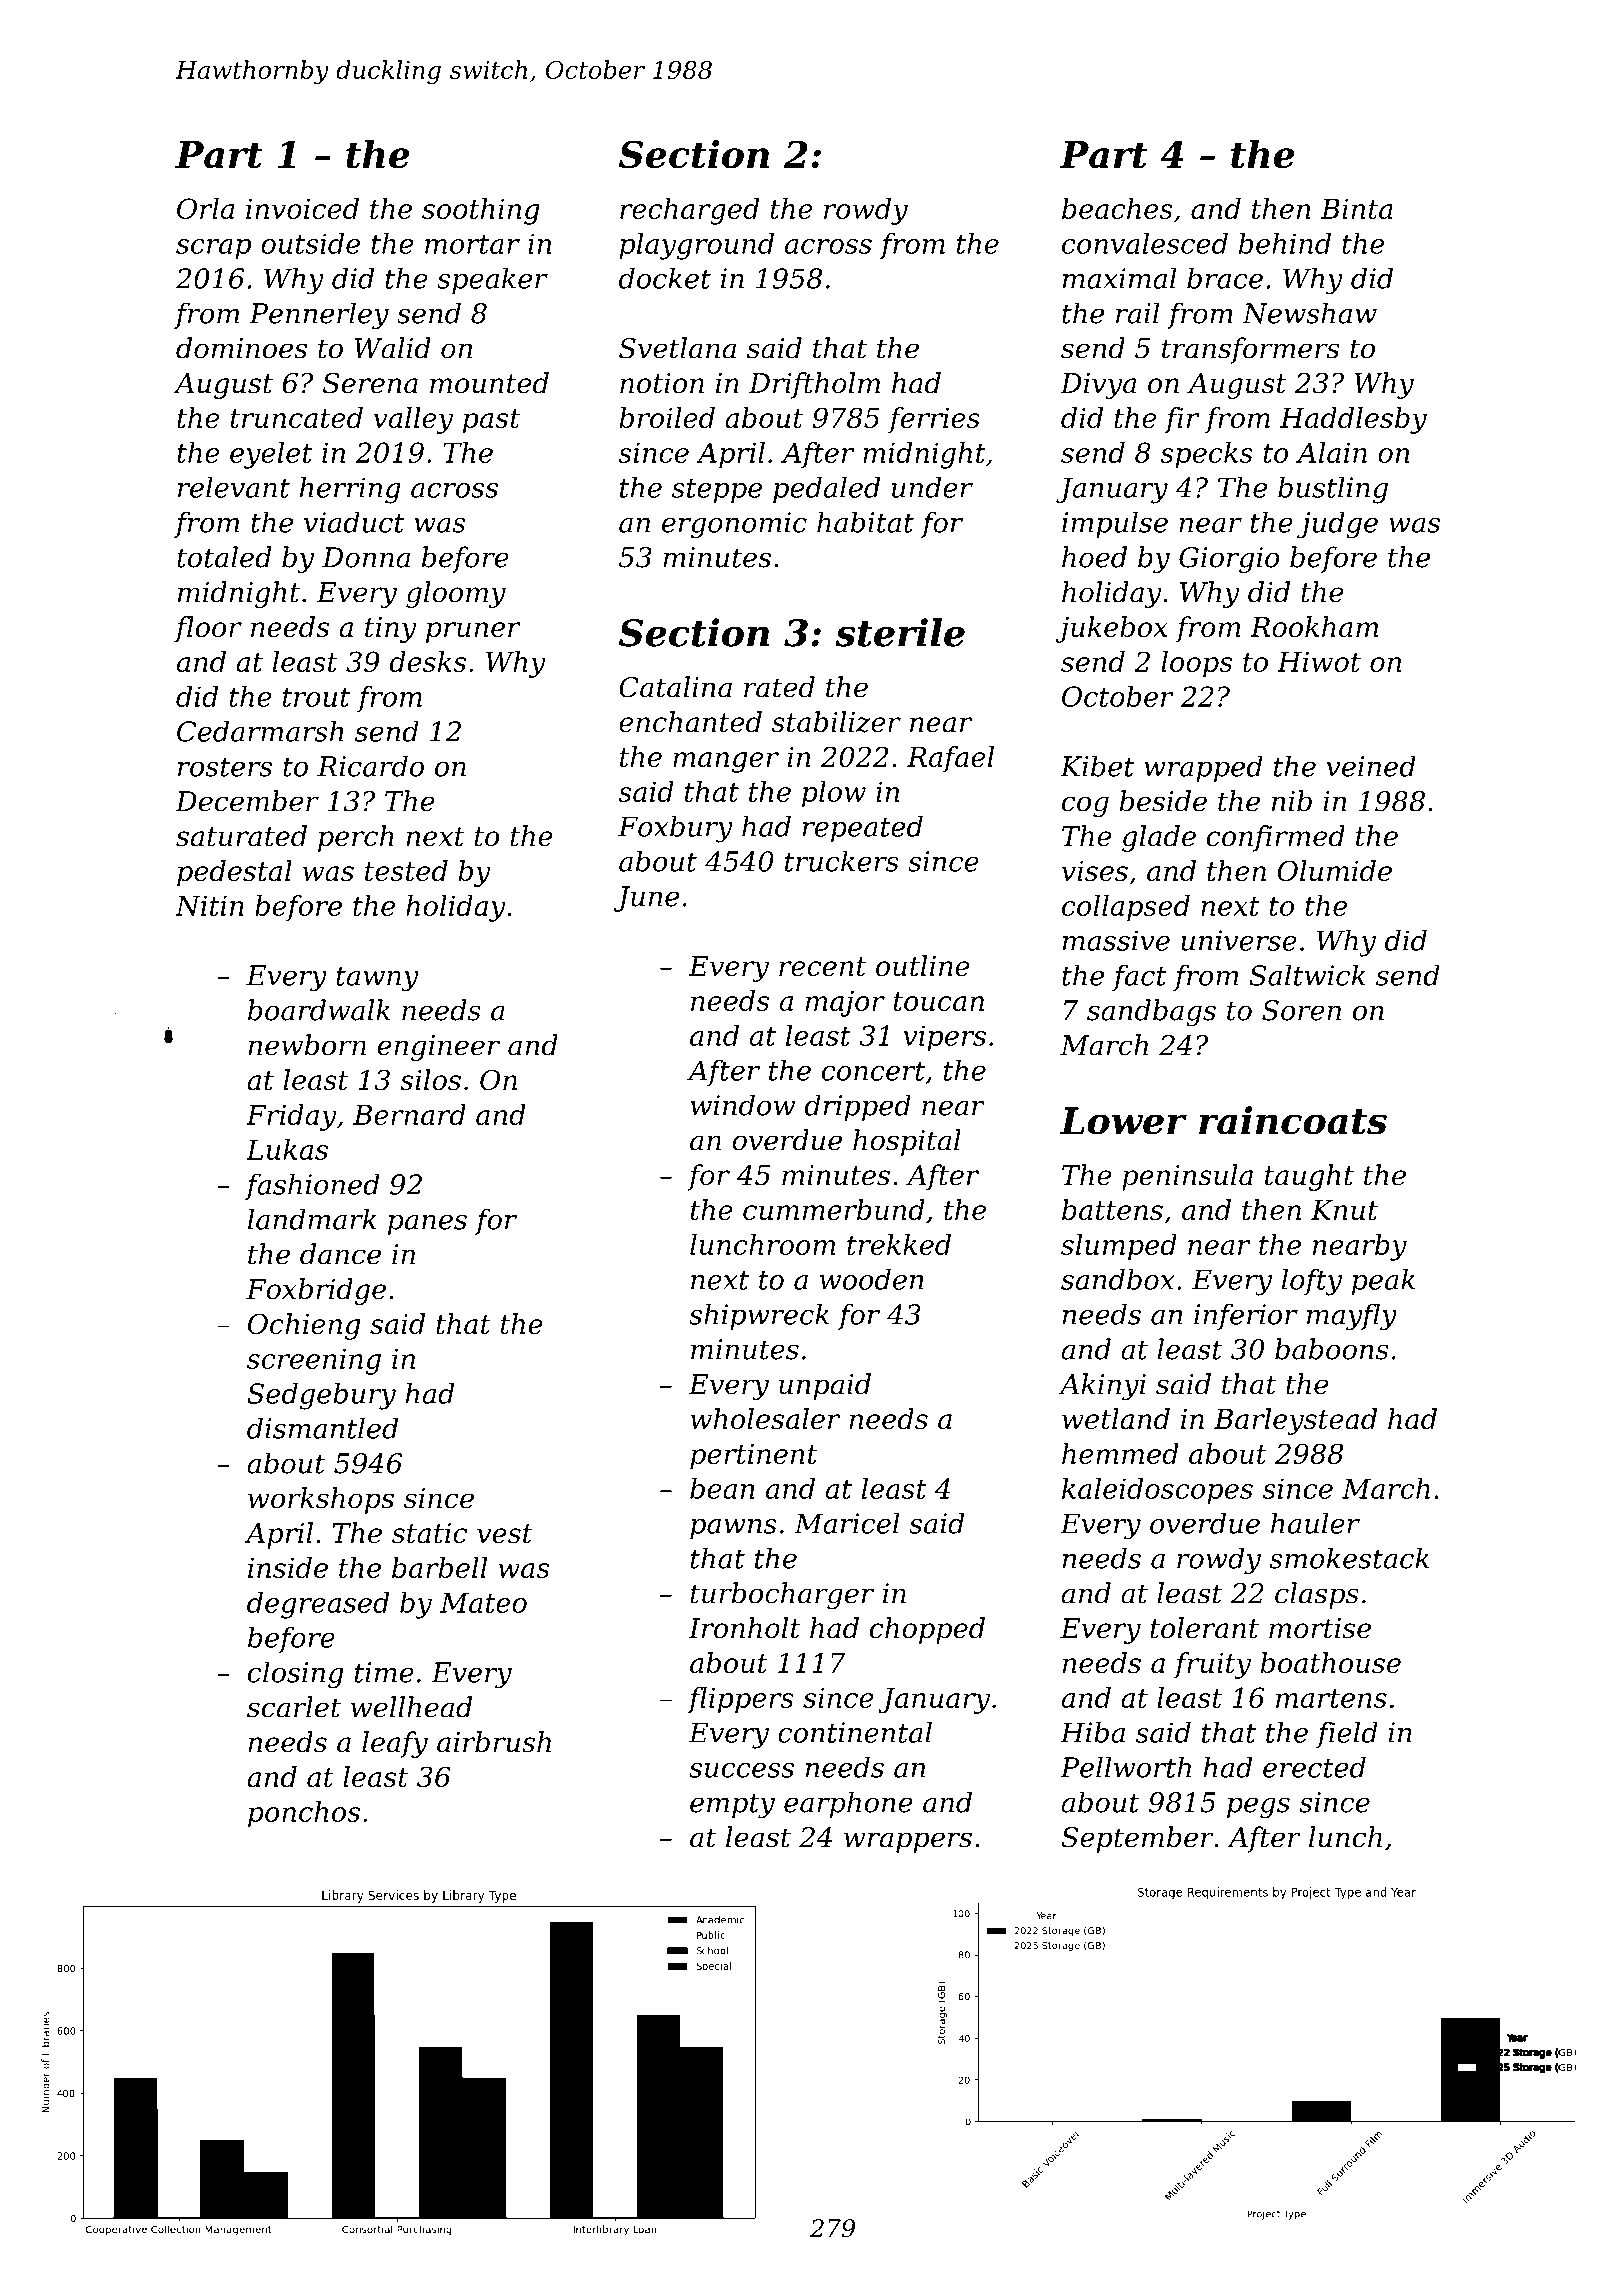 This document has width=1620, height=2292. What do you see at coordinates (1258, 1807) in the document?
I see `pegs` at bounding box center [1258, 1807].
